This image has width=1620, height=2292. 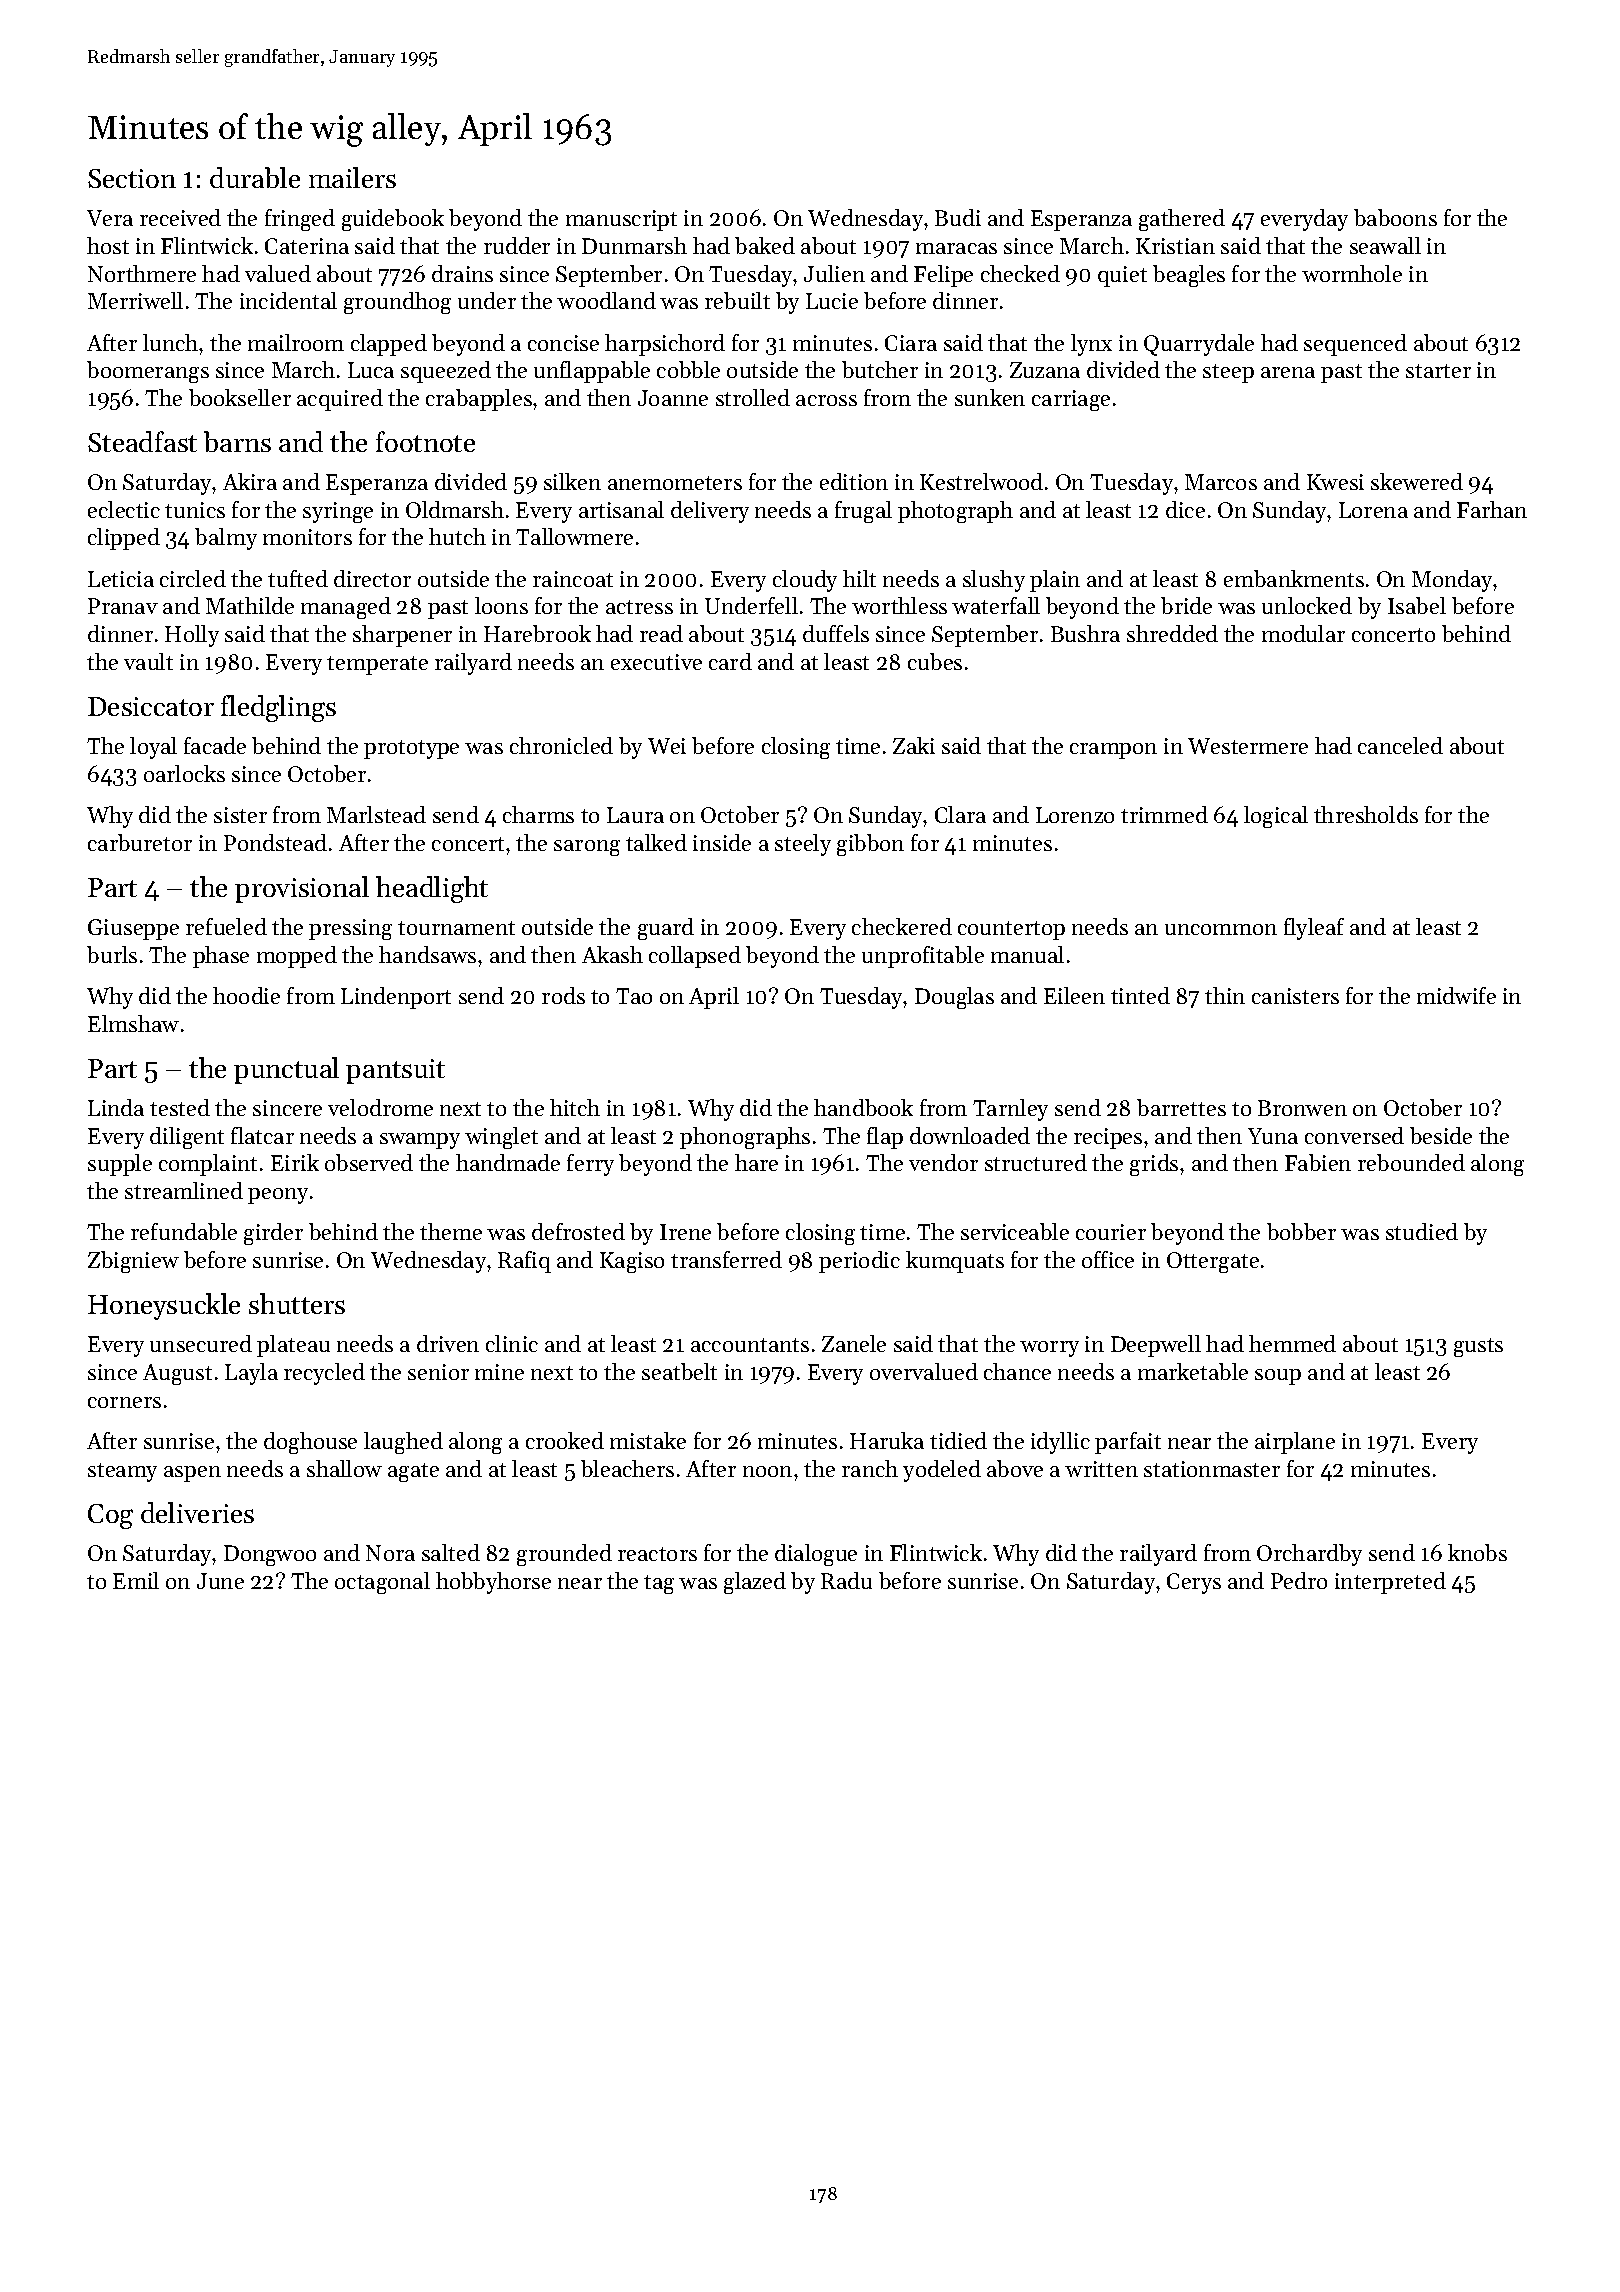 What do you see at coordinates (1352, 273) in the image?
I see `wormhole` at bounding box center [1352, 273].
